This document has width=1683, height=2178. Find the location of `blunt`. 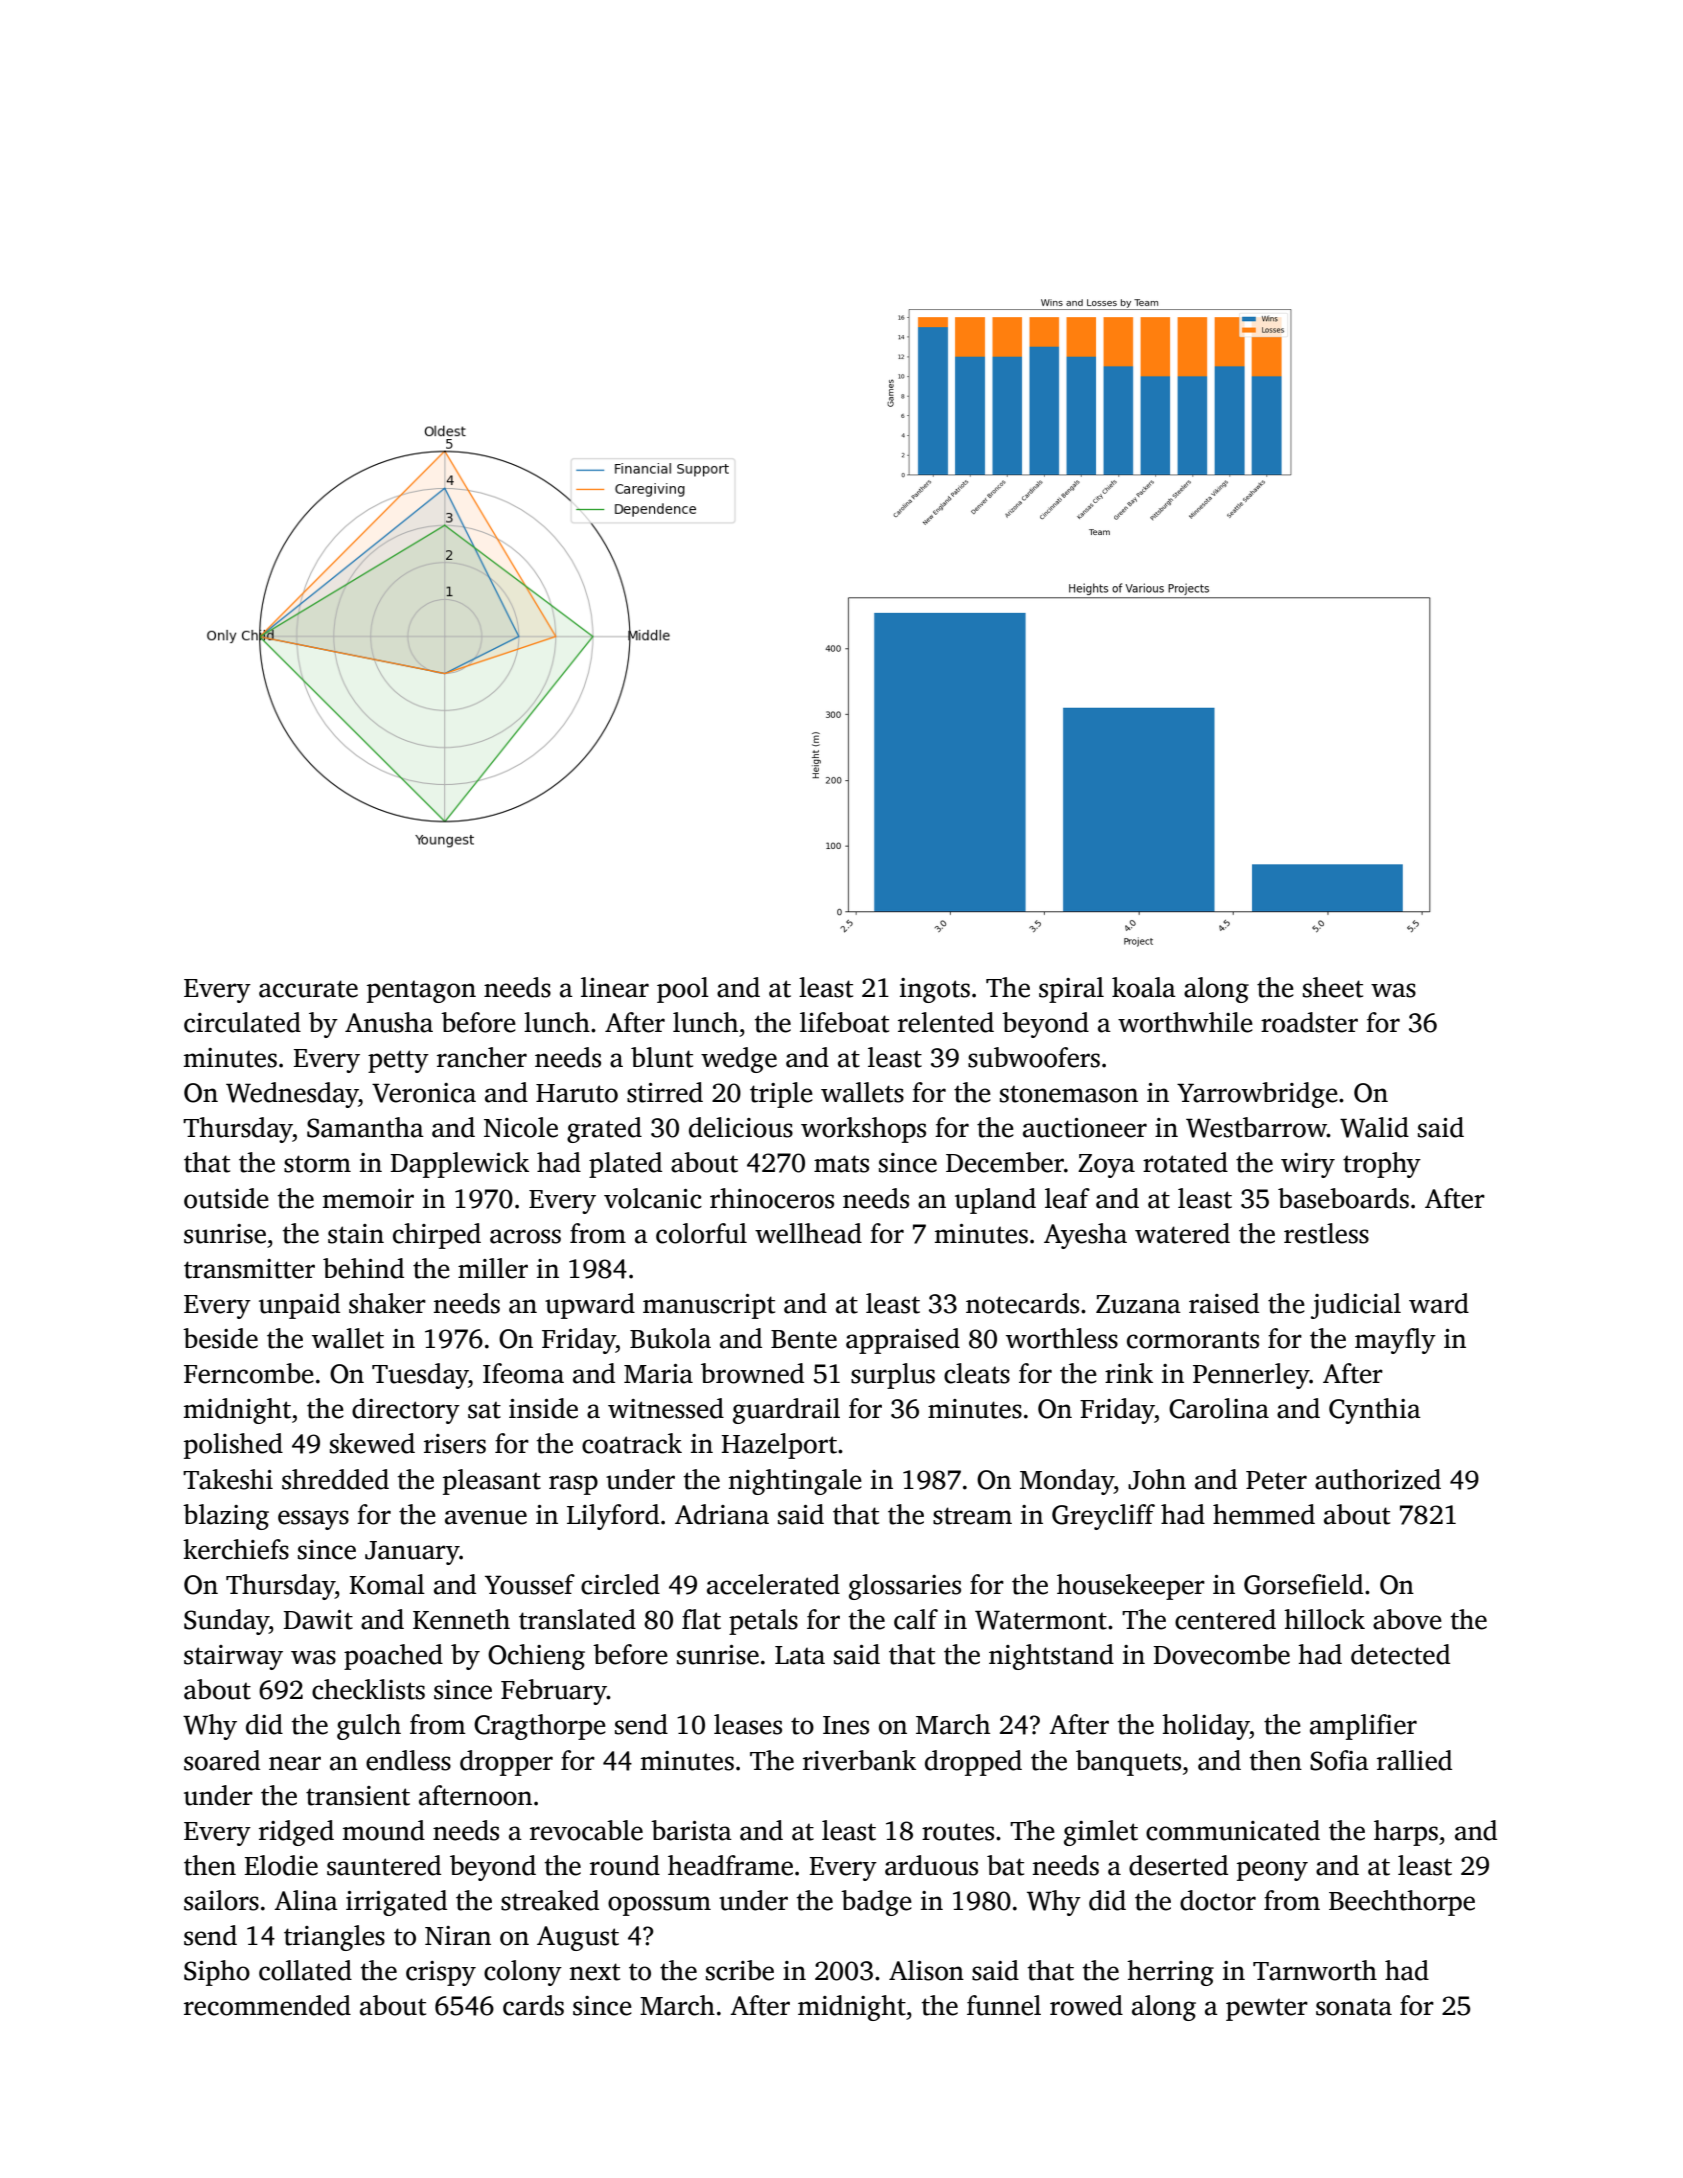

blunt is located at coordinates (662, 1057).
